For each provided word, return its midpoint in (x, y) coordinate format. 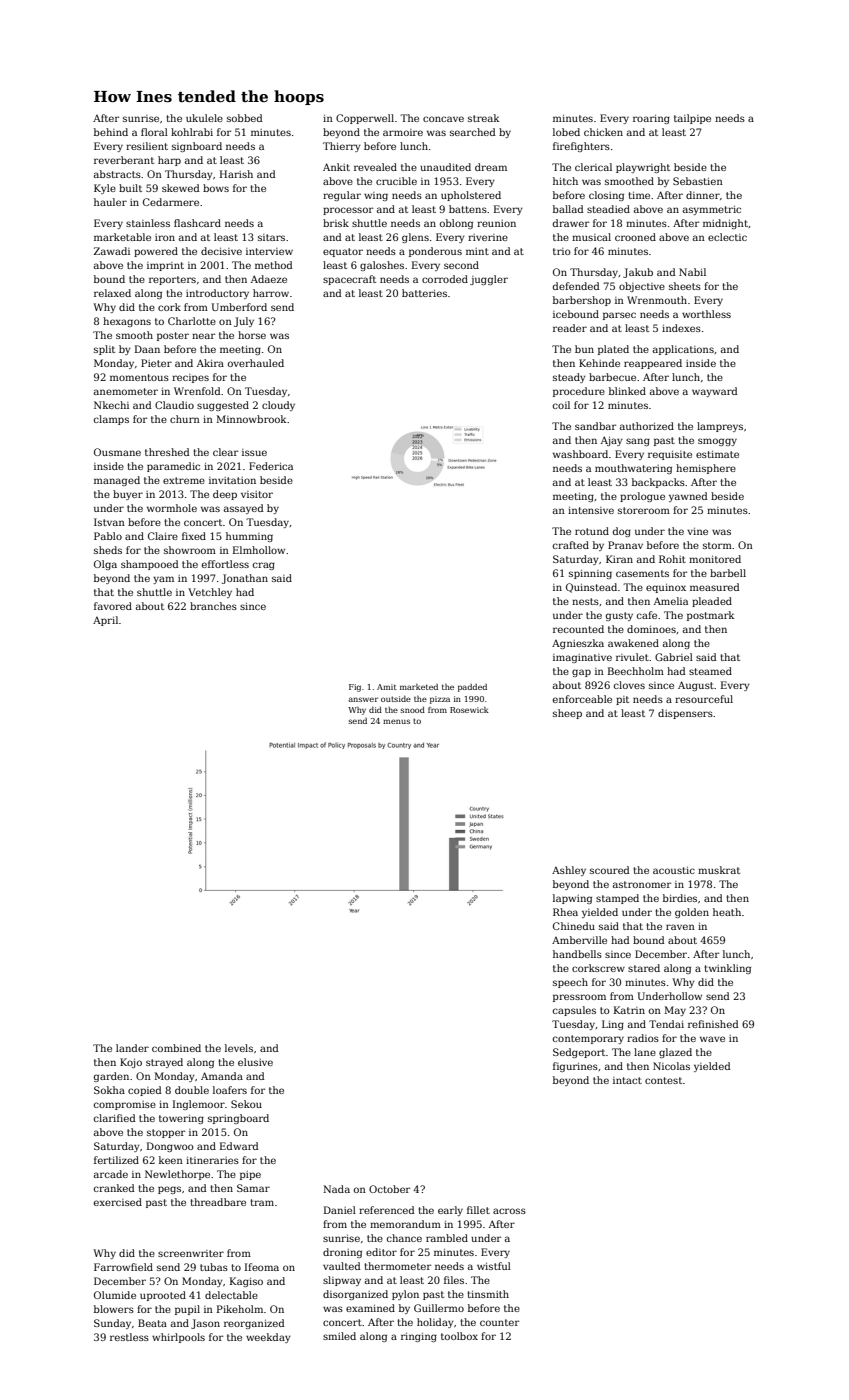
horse (252, 335)
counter (499, 1322)
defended (576, 286)
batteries (424, 293)
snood (413, 710)
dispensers (685, 714)
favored (113, 606)
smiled (339, 1336)
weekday (268, 1338)
